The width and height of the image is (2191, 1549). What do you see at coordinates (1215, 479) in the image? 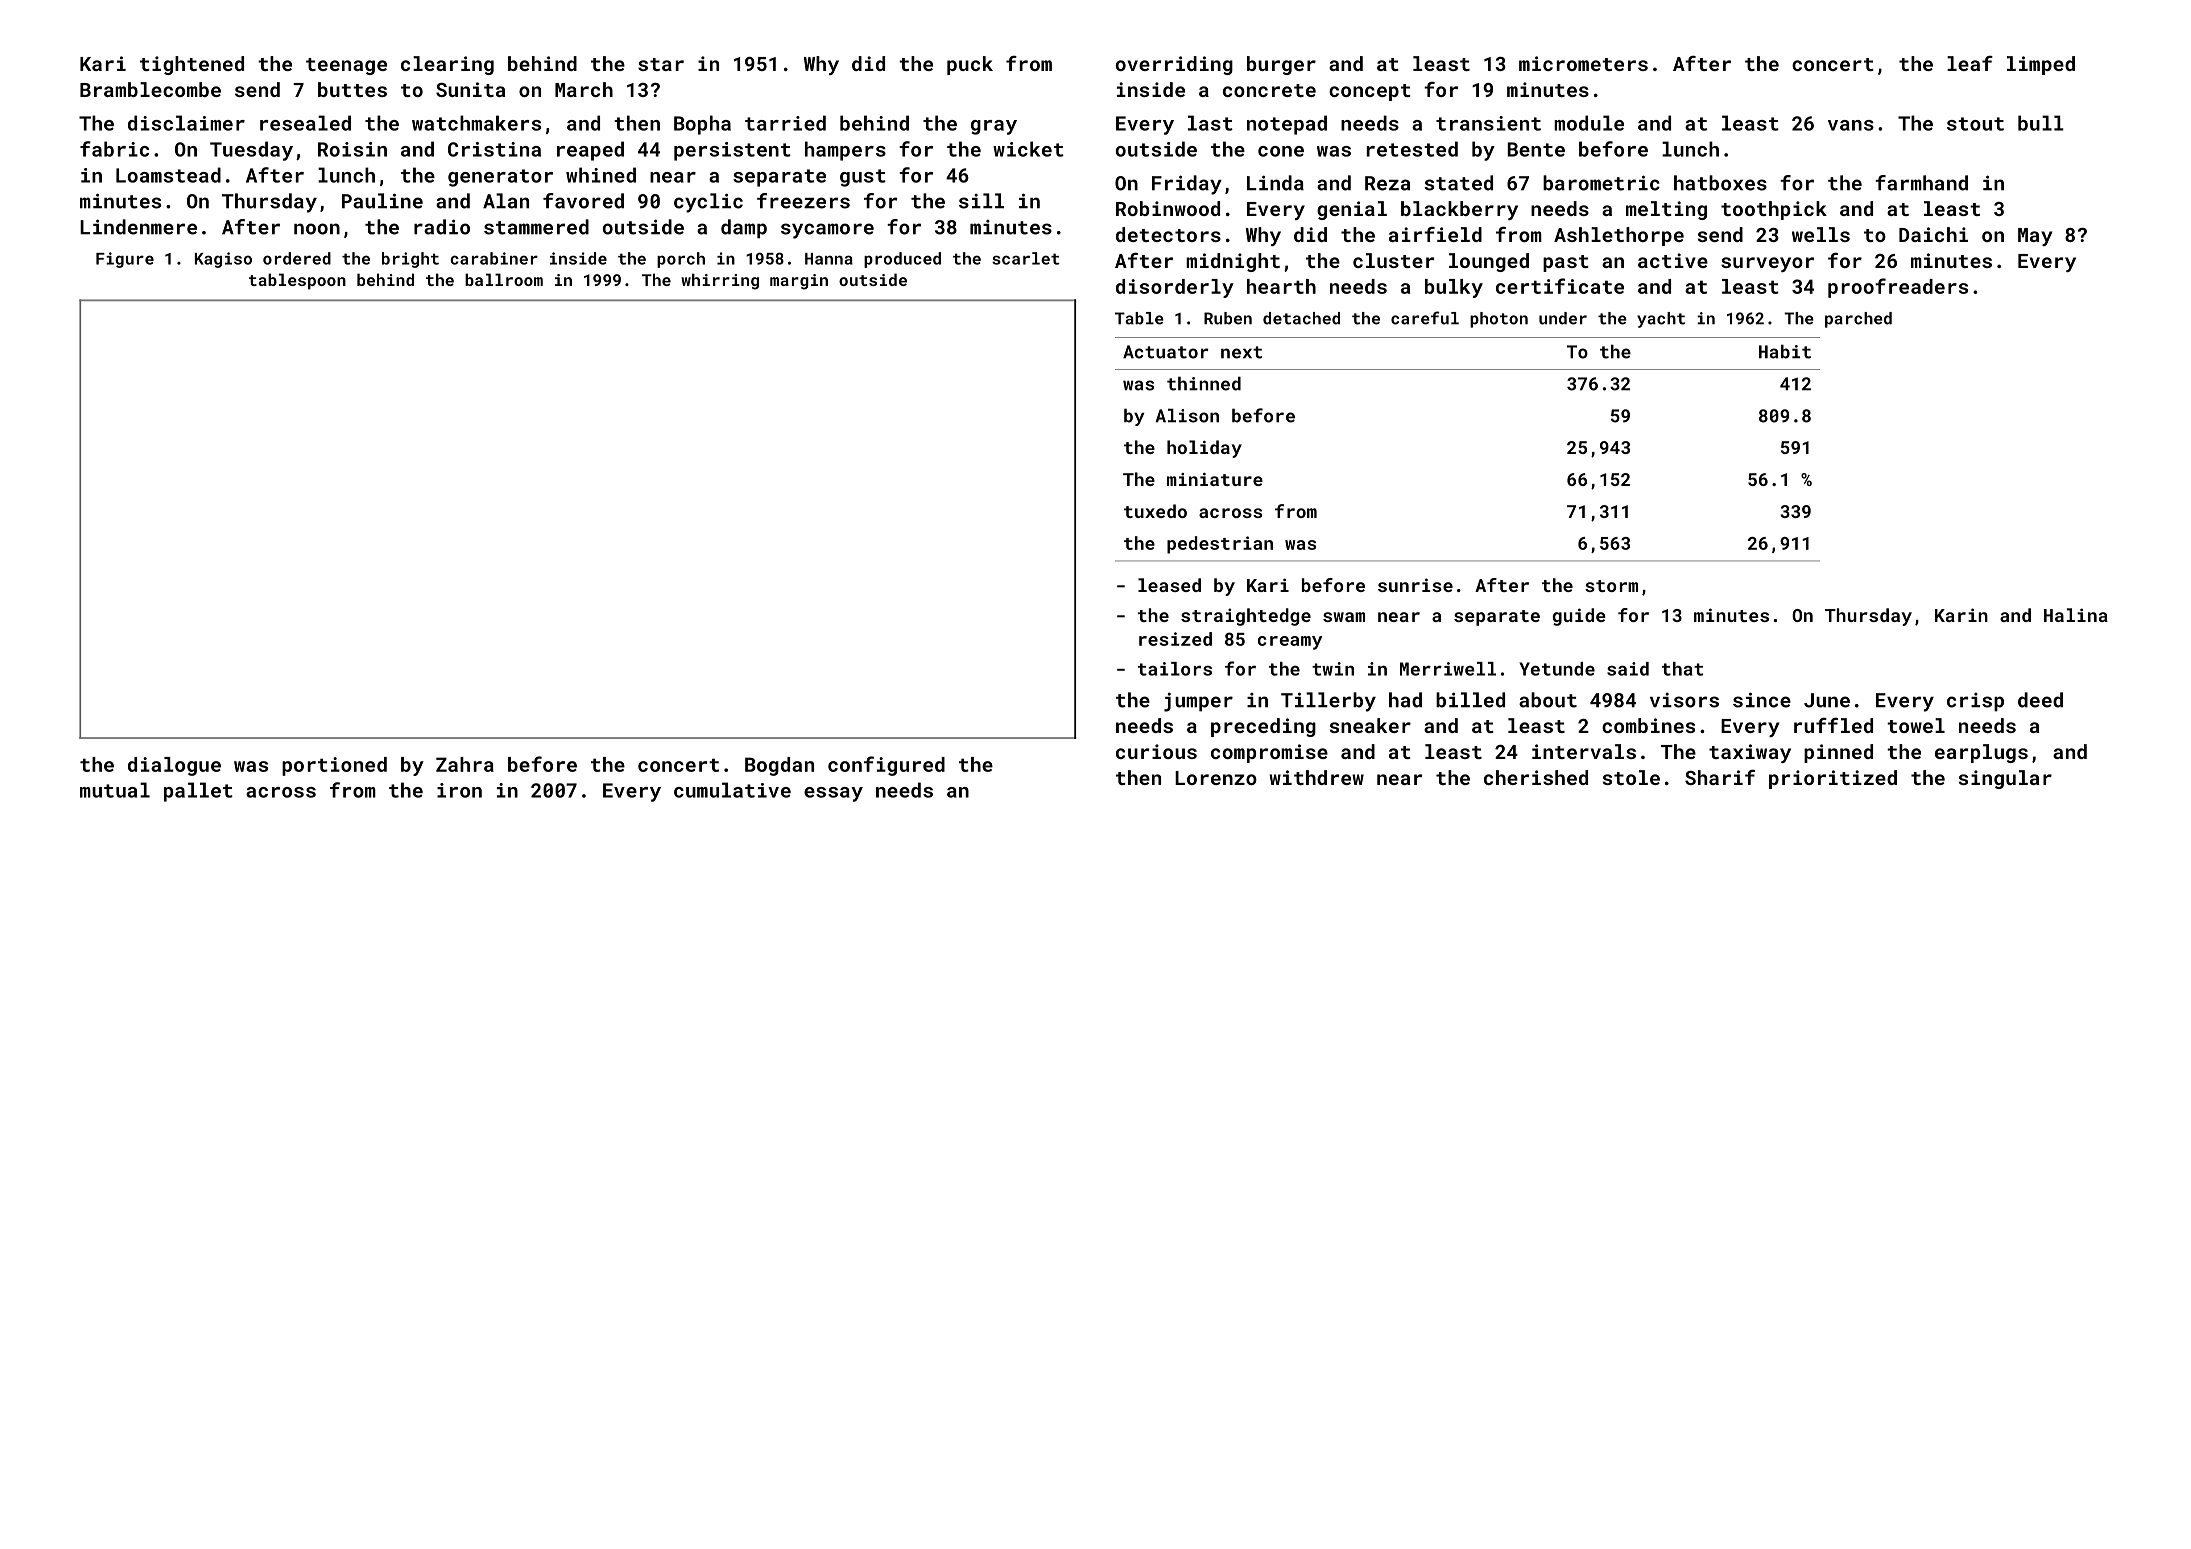
I see `miniature` at bounding box center [1215, 479].
